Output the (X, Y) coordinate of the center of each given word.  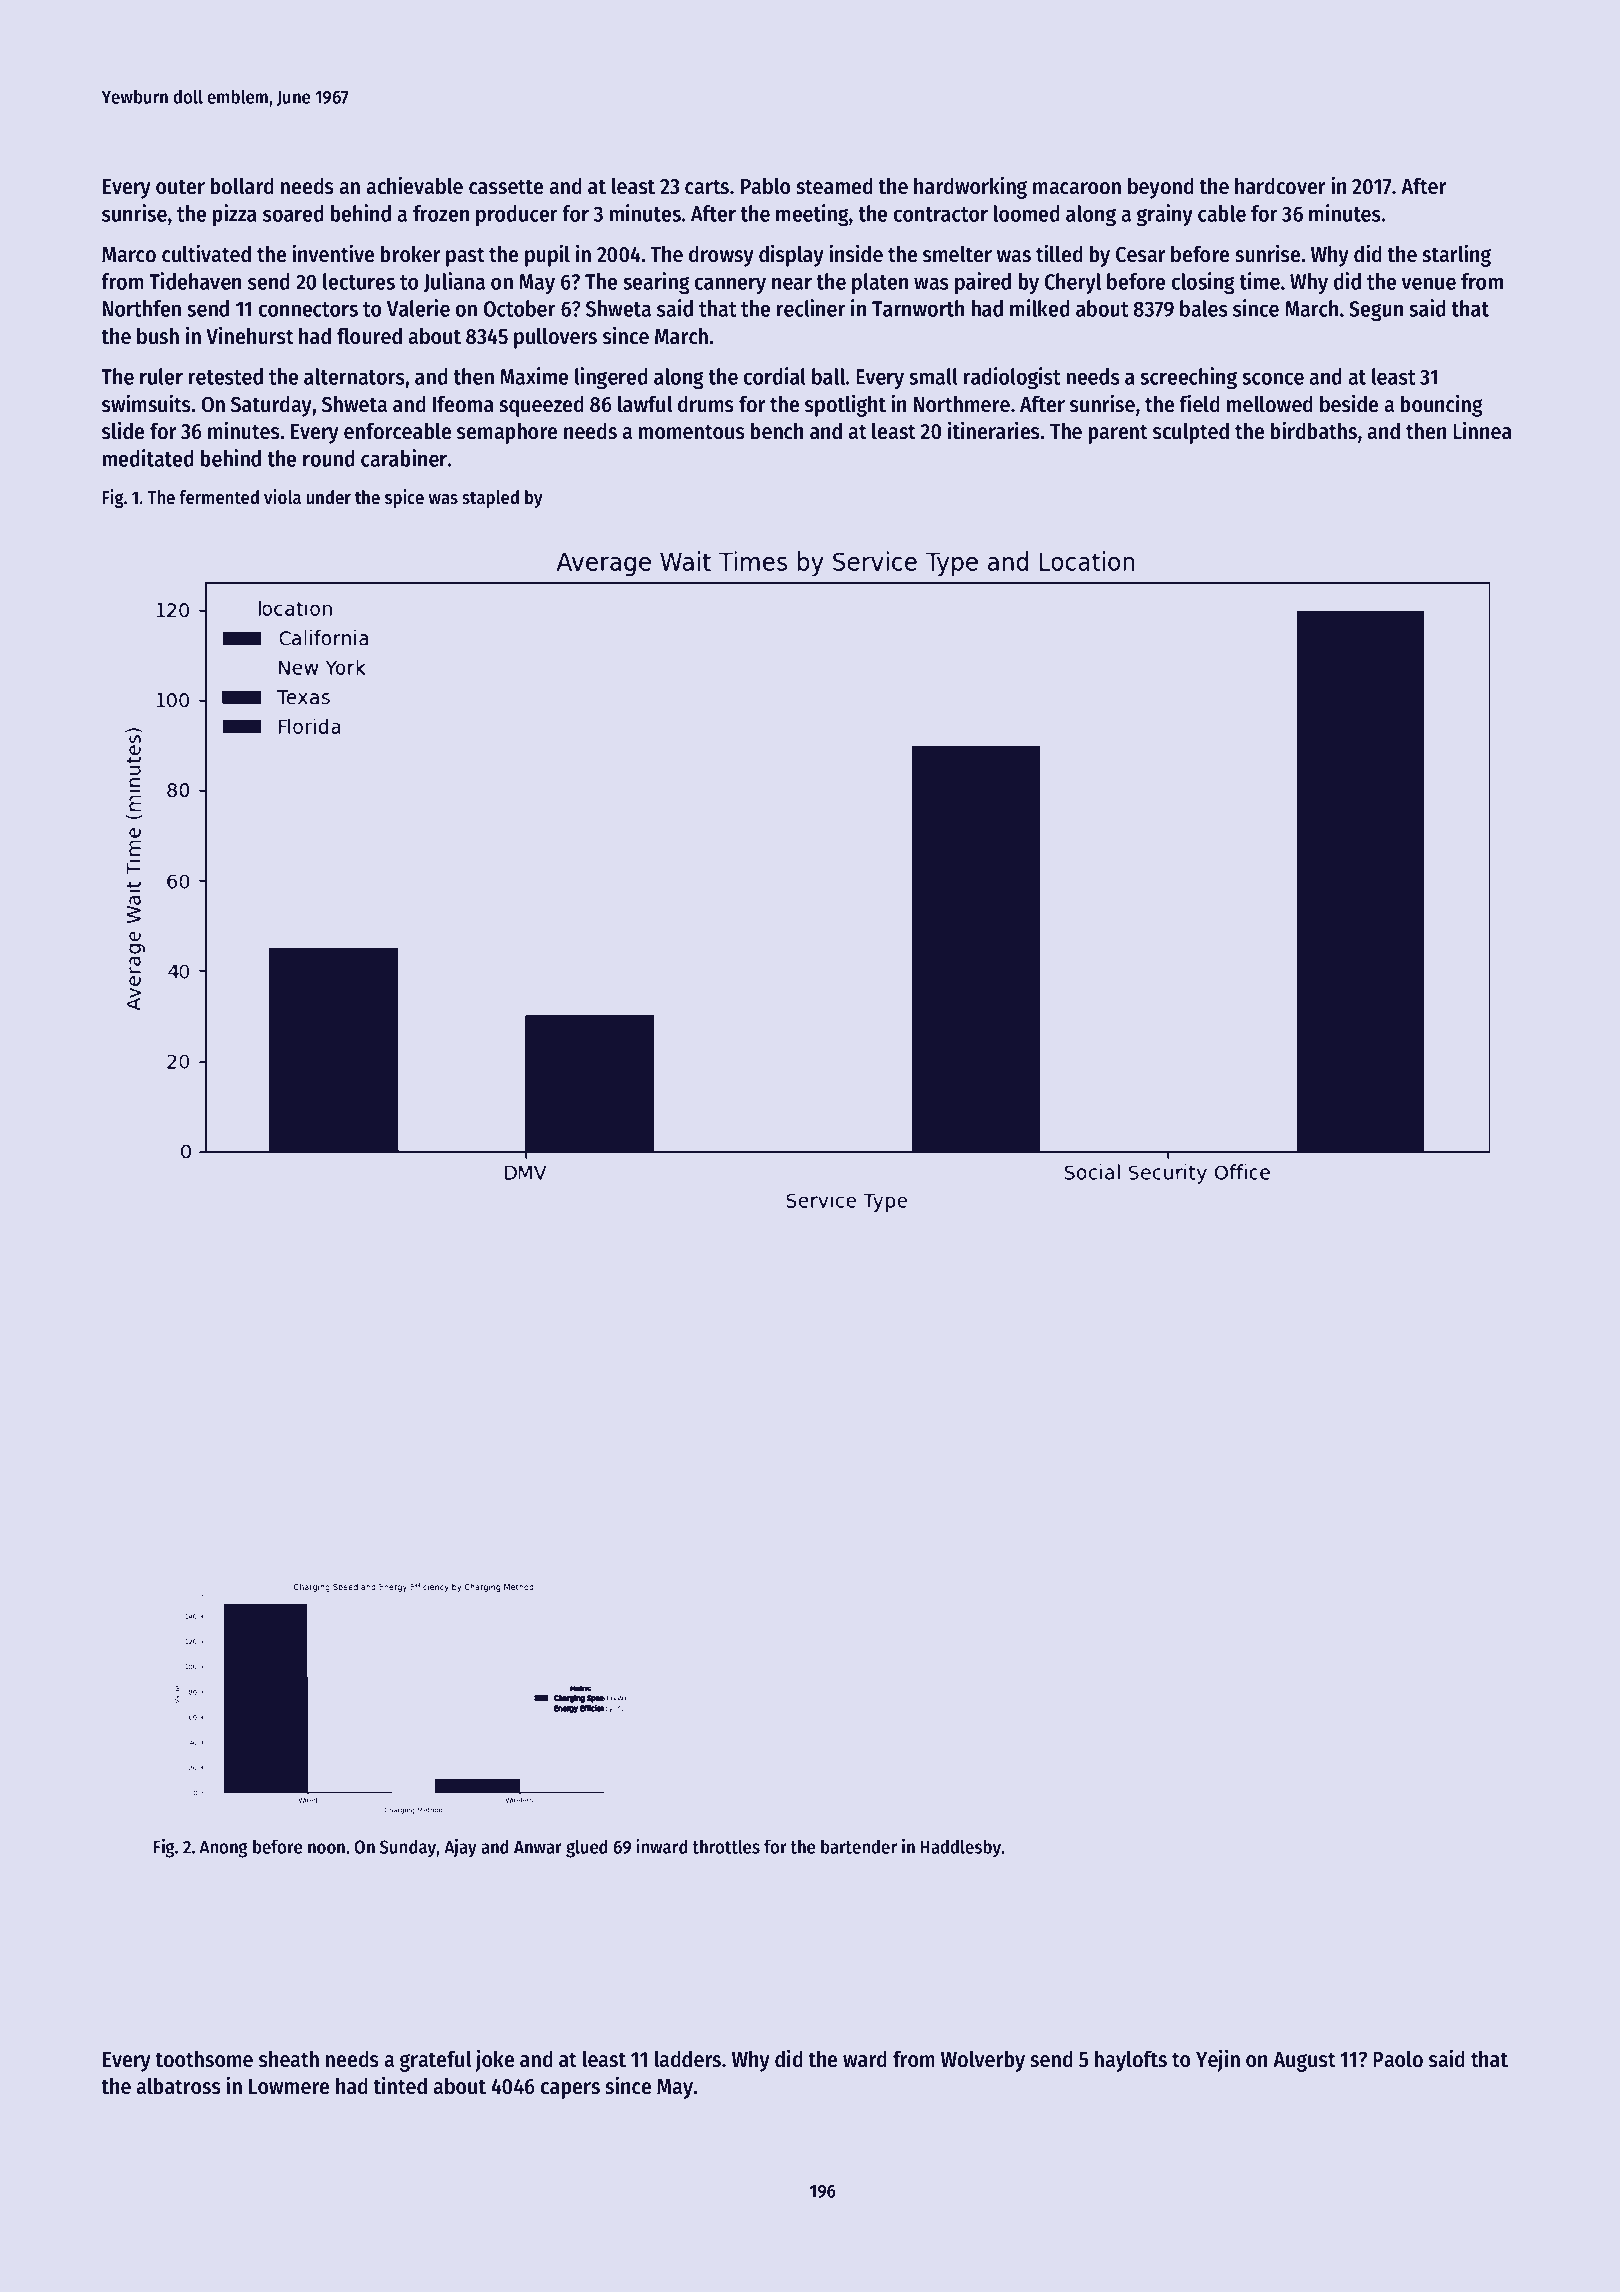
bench (777, 431)
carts (707, 187)
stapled (490, 499)
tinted (400, 2085)
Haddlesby (961, 1848)
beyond (1161, 188)
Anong (223, 1849)
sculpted (1191, 433)
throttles (726, 1846)
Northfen (142, 308)
